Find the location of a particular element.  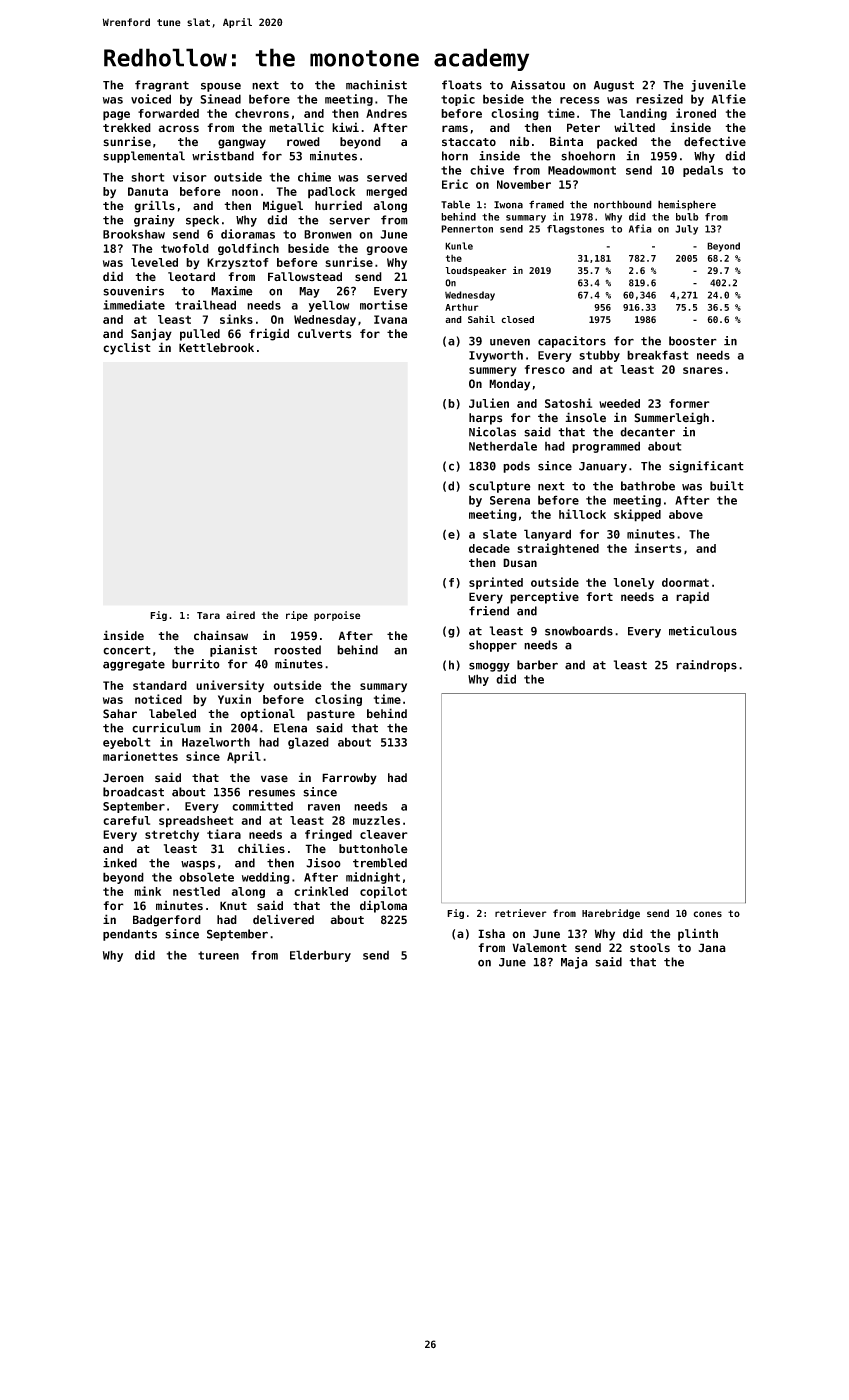

Kunle is located at coordinates (459, 246).
